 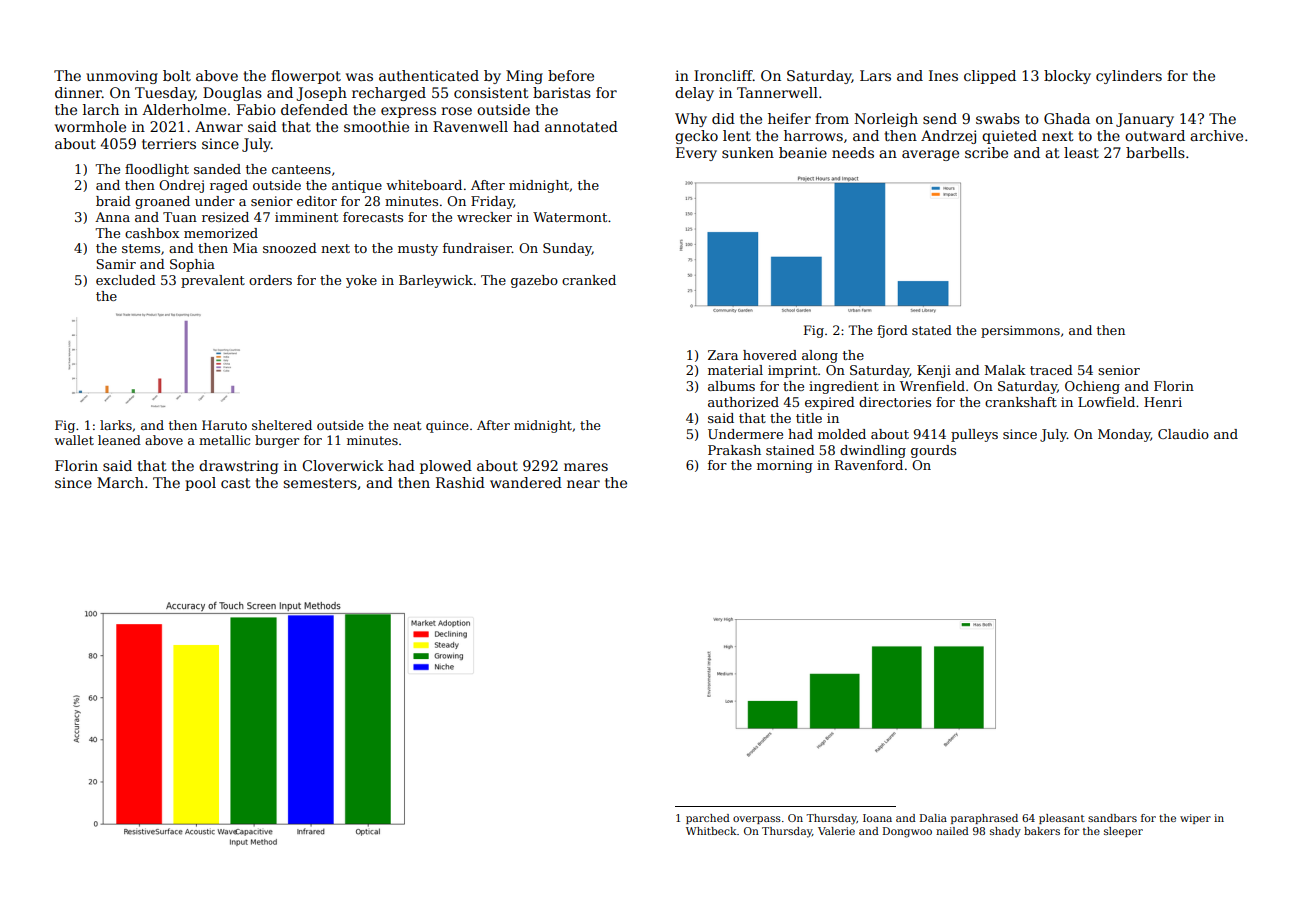 I want to click on Tuan, so click(x=180, y=217).
